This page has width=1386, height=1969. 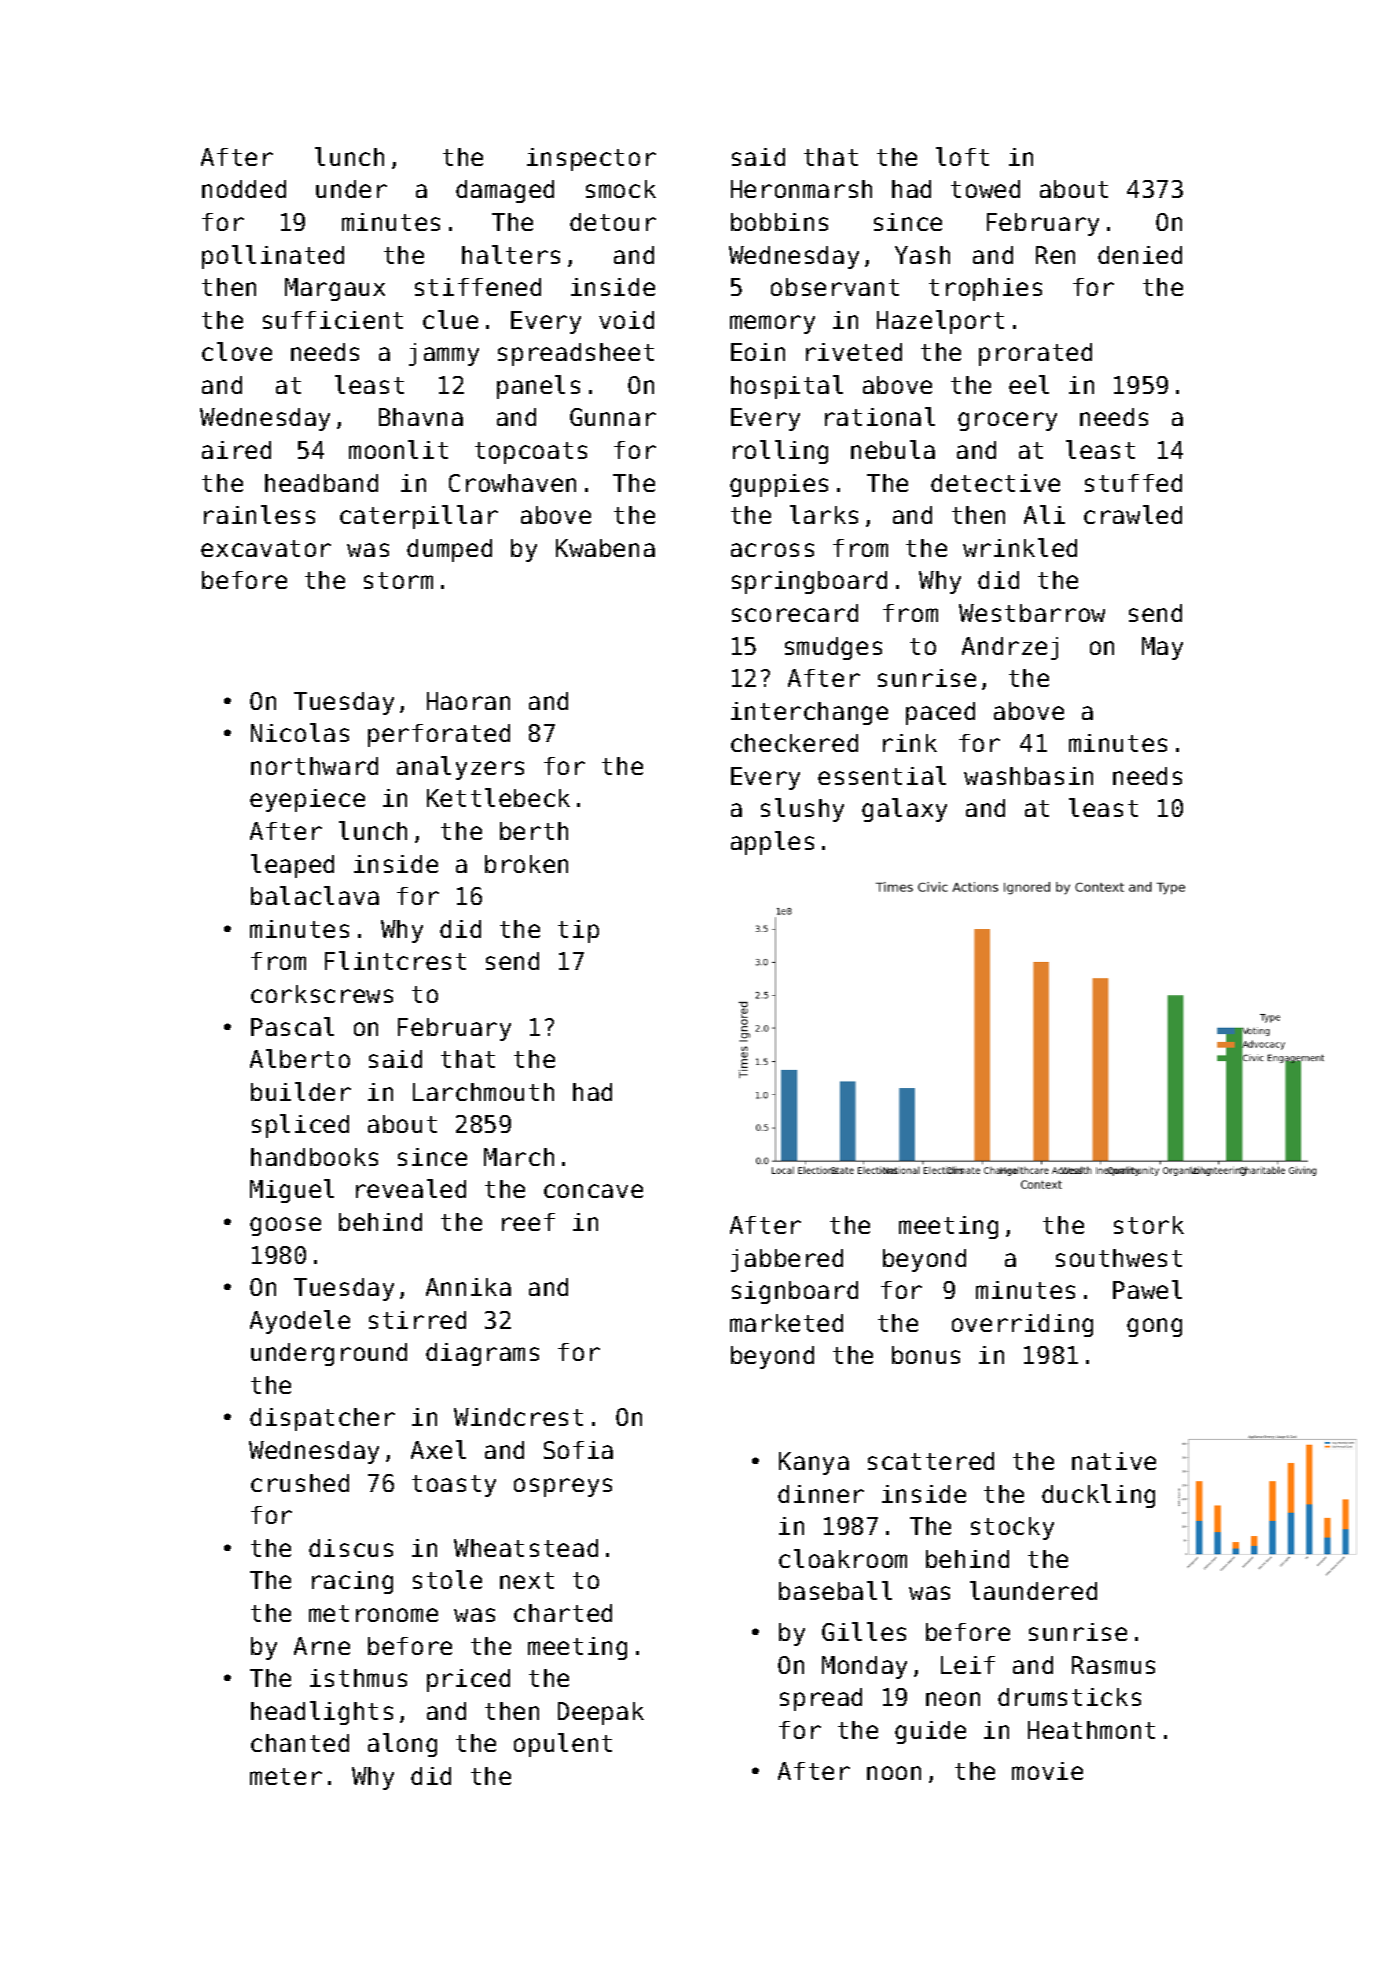 I want to click on southwest, so click(x=1119, y=1258).
